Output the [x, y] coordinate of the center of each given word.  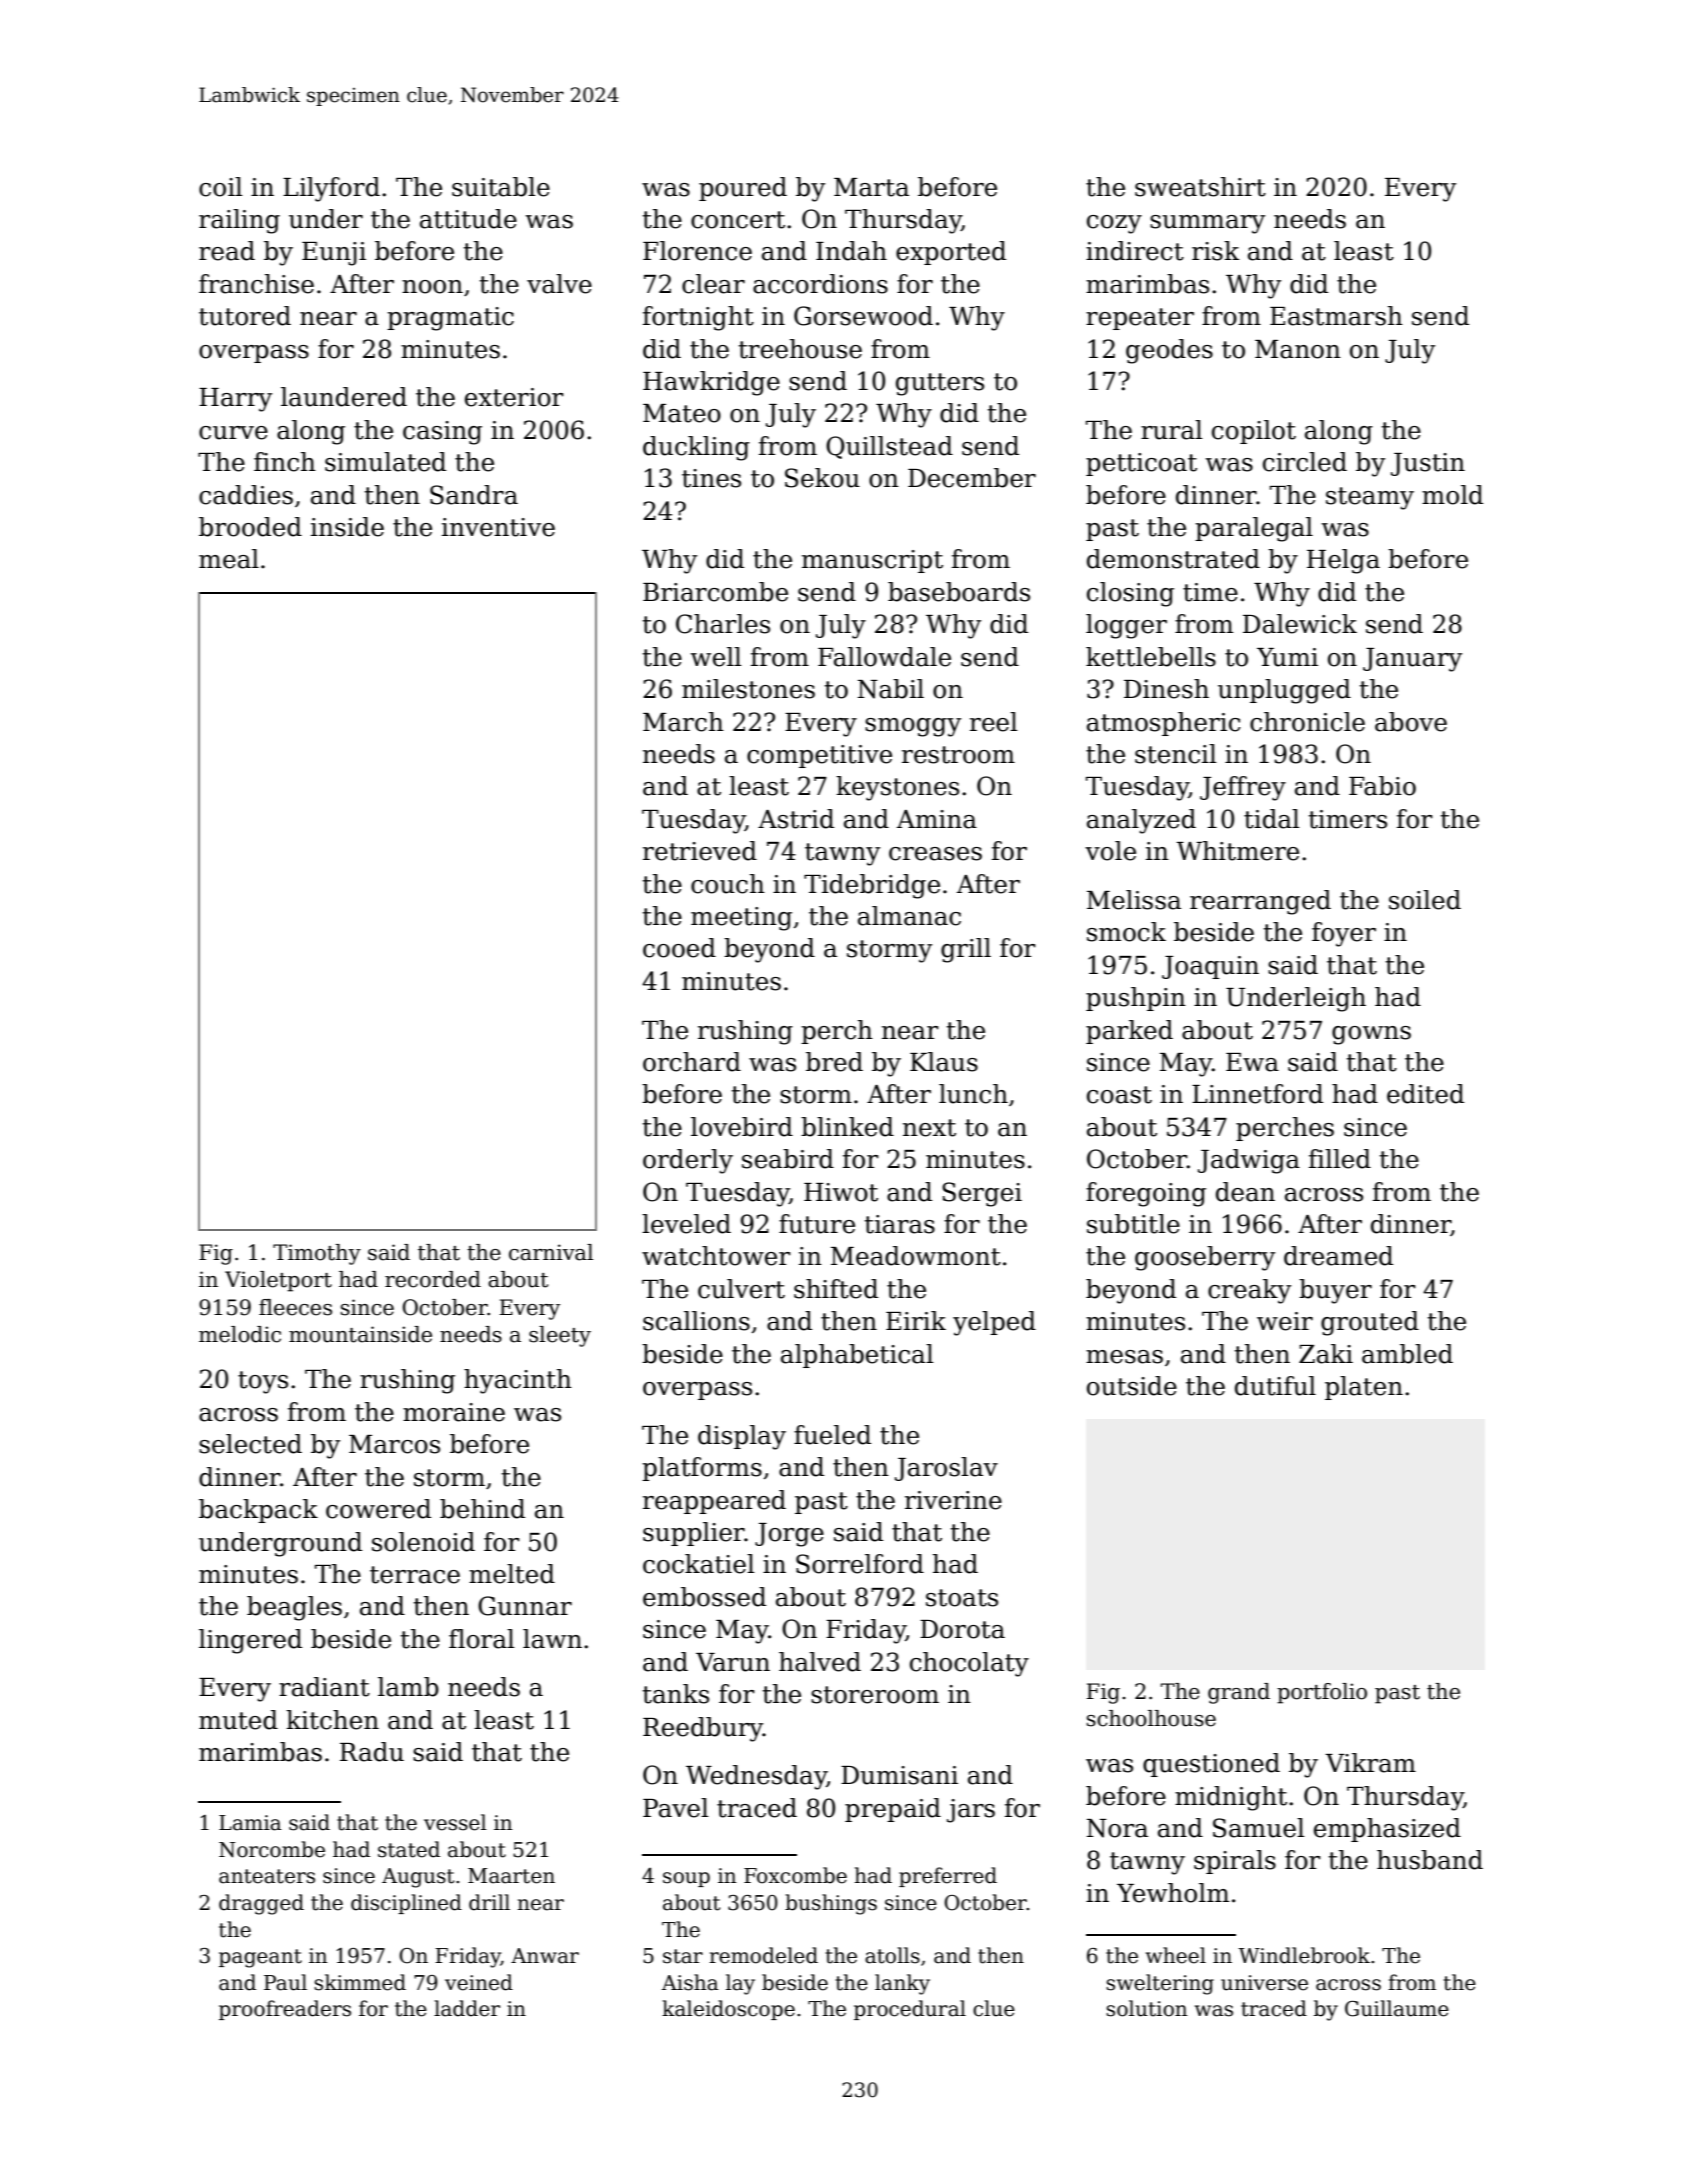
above [1411, 722]
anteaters [267, 1876]
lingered [250, 1641]
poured [743, 189]
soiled [1425, 900]
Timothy [317, 1254]
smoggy [913, 727]
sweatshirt [1200, 187]
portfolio [1322, 1693]
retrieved [700, 851]
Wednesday [756, 1777]
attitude [468, 219]
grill [966, 950]
